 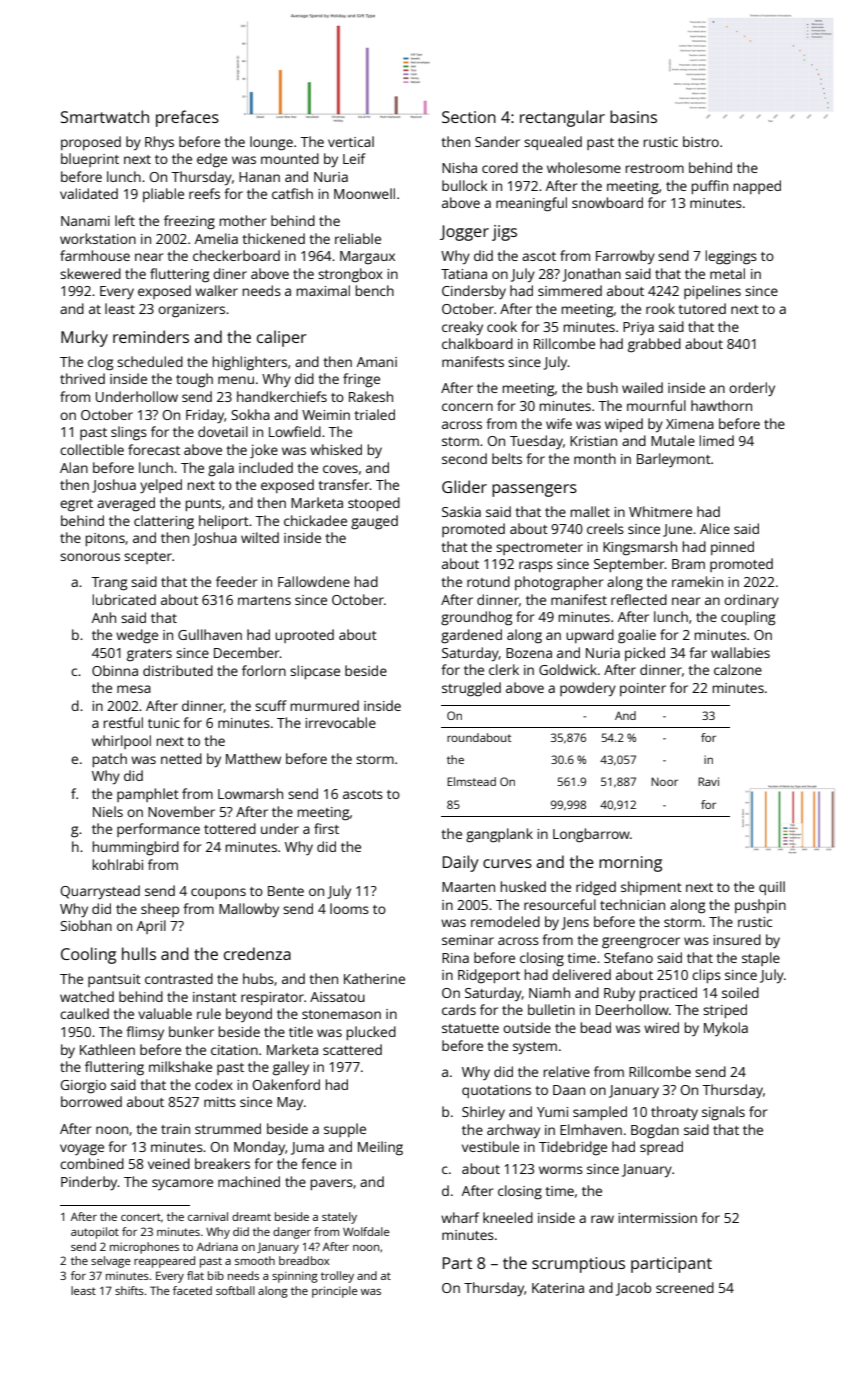 What do you see at coordinates (467, 407) in the image?
I see `concern` at bounding box center [467, 407].
